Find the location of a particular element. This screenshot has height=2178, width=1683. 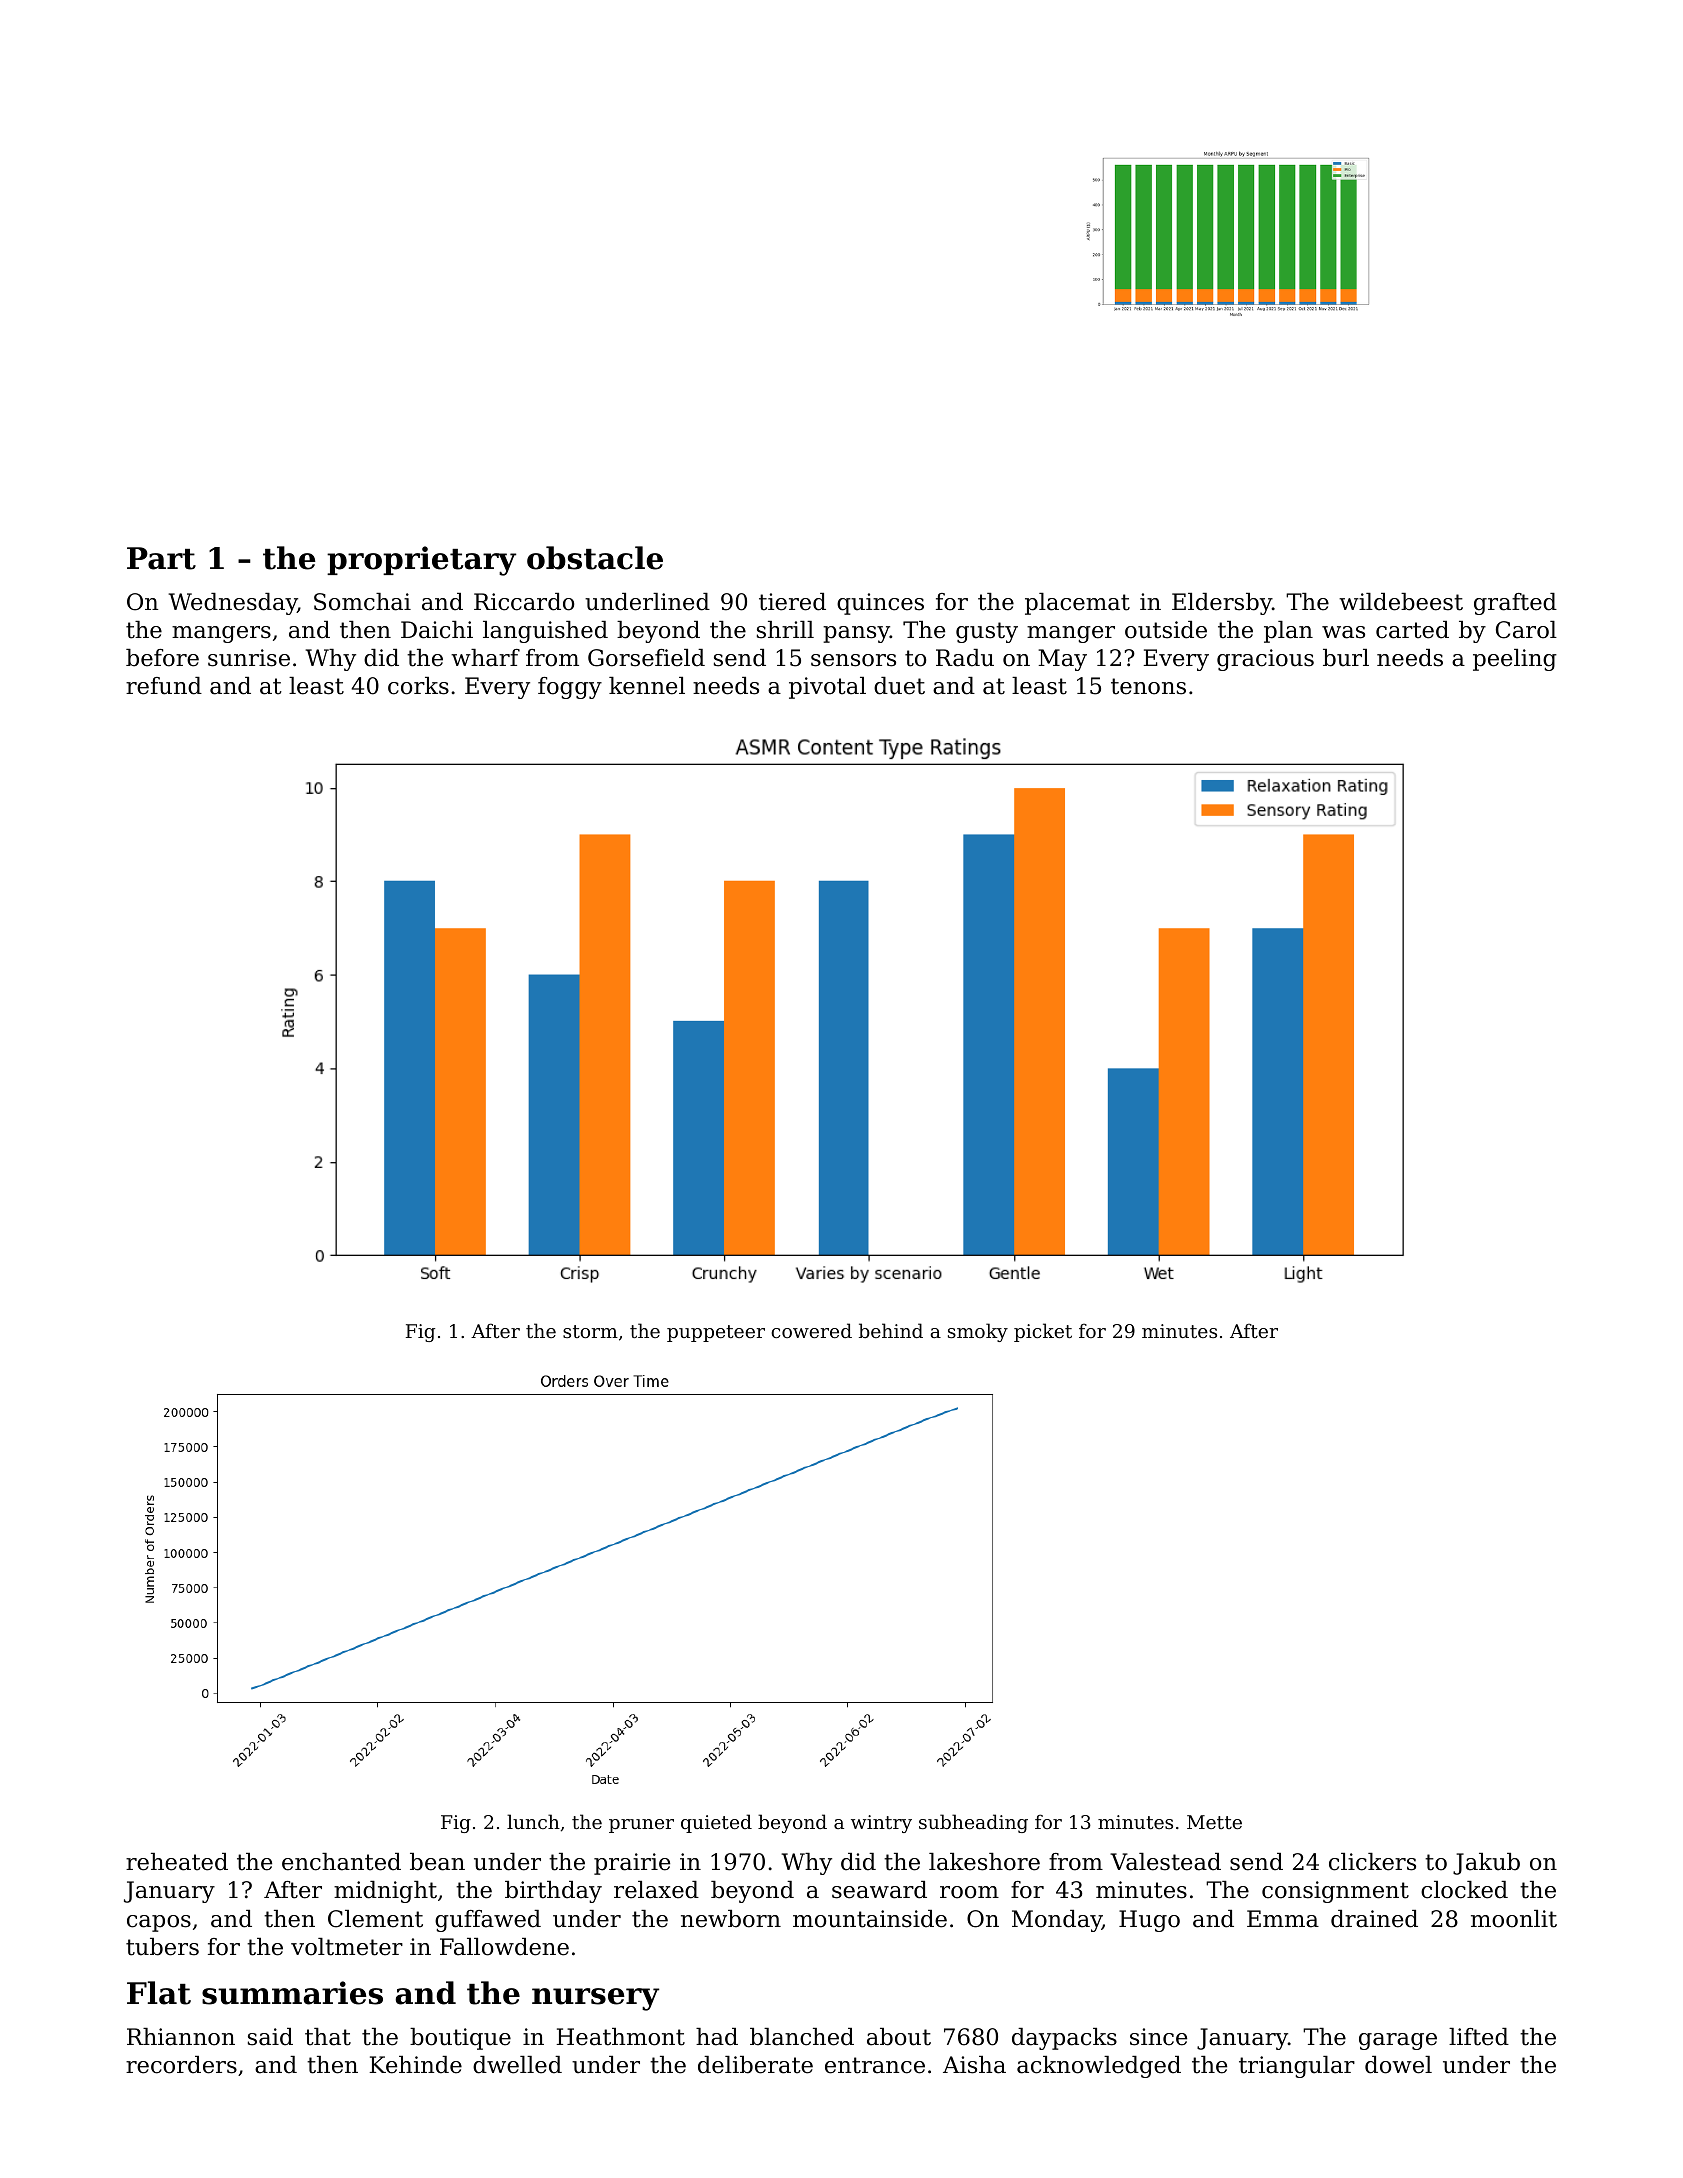

obstacle is located at coordinates (595, 558).
